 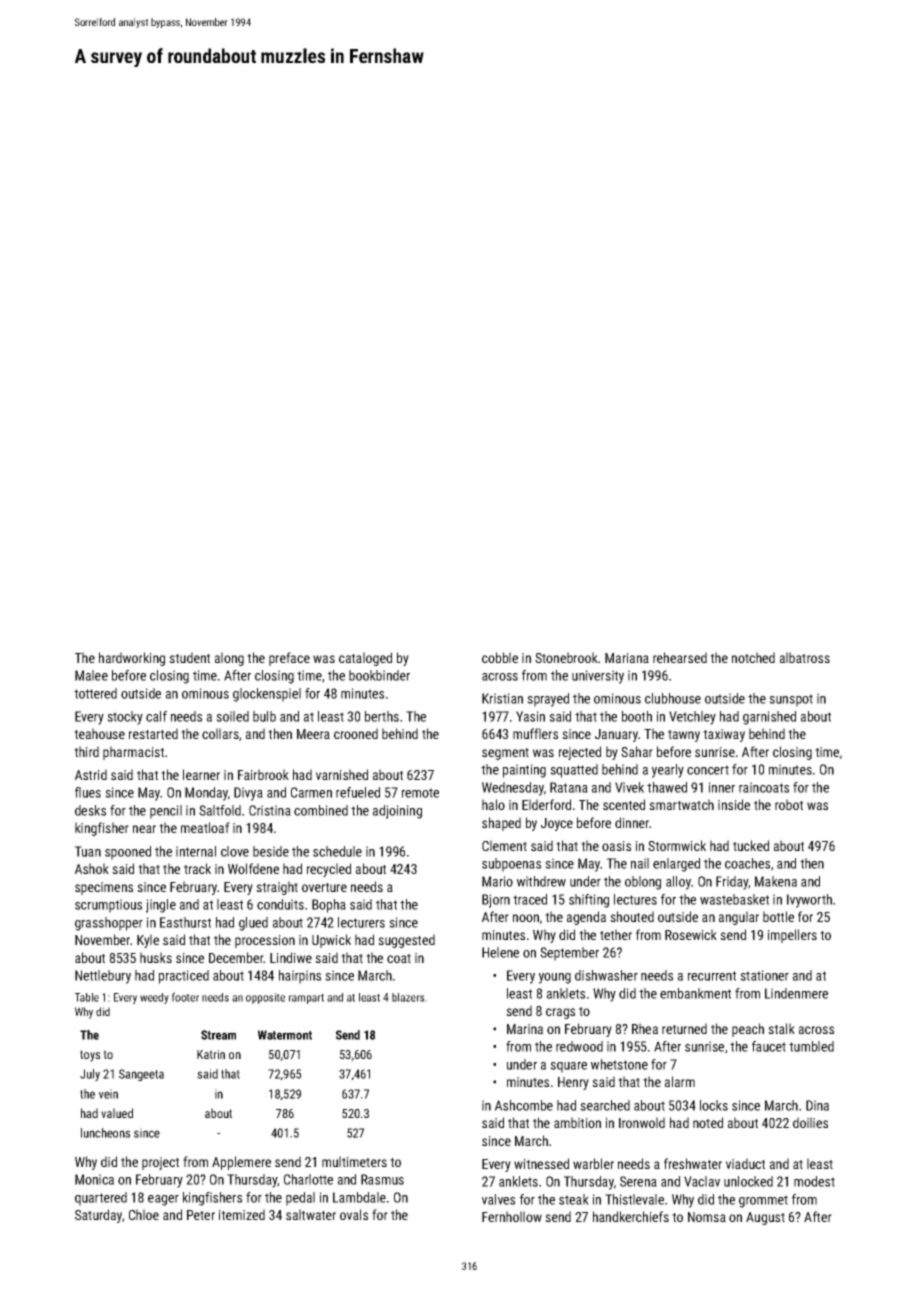 What do you see at coordinates (739, 918) in the image?
I see `angular` at bounding box center [739, 918].
